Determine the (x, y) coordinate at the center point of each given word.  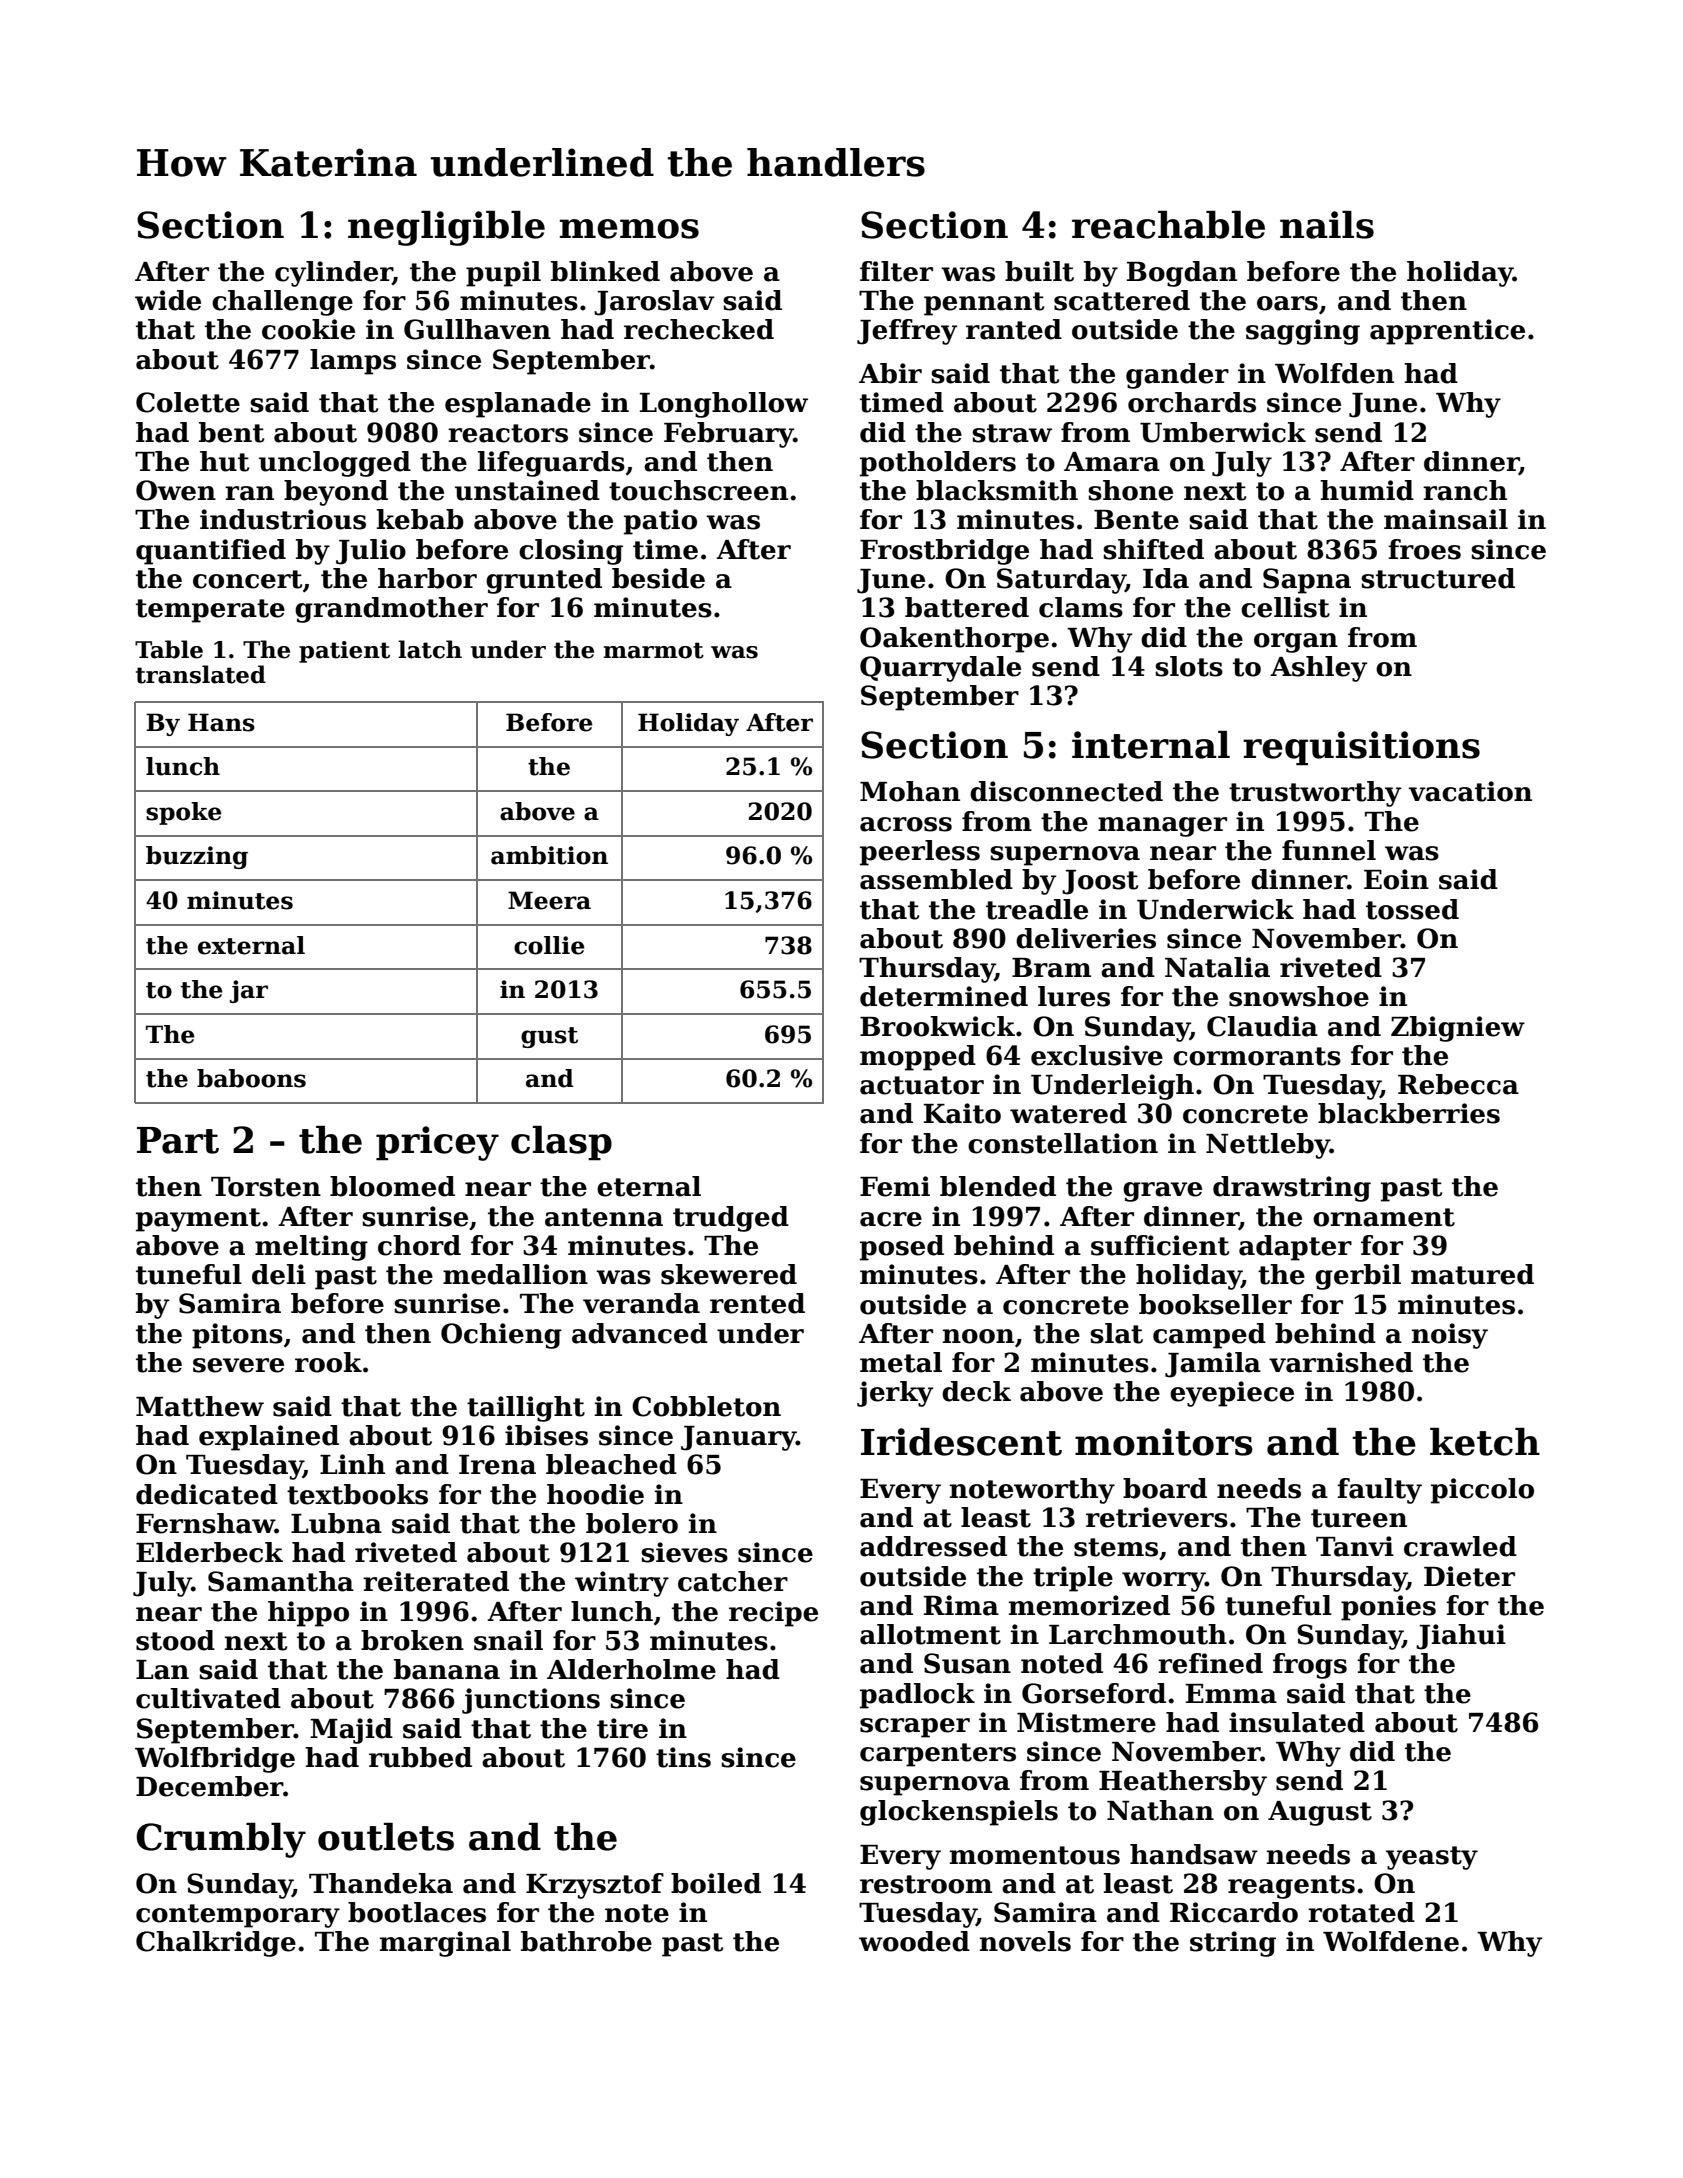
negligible (446, 228)
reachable (1168, 225)
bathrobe (586, 1941)
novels (1025, 1941)
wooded (914, 1941)
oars (1287, 303)
